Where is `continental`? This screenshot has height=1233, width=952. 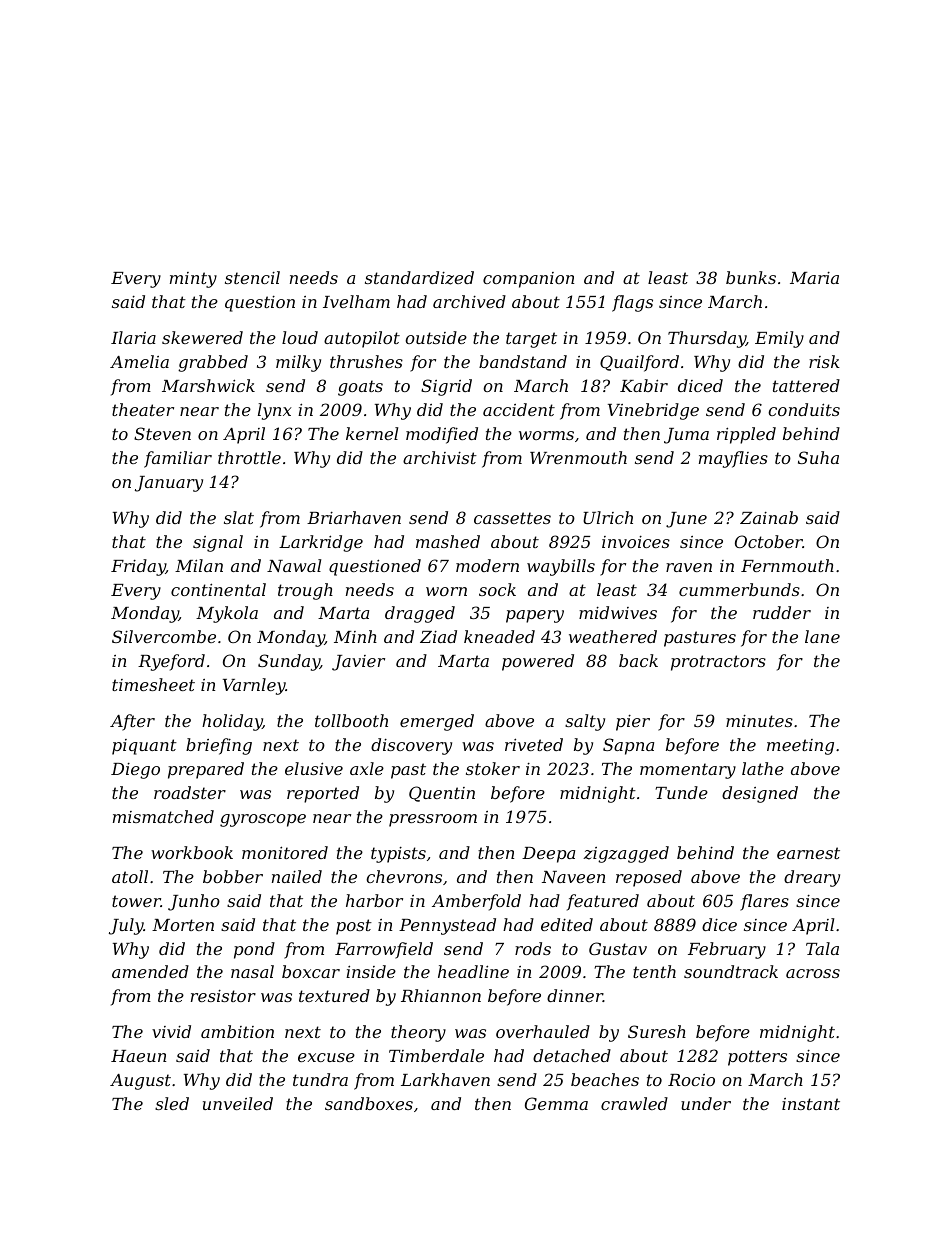 continental is located at coordinates (218, 589).
